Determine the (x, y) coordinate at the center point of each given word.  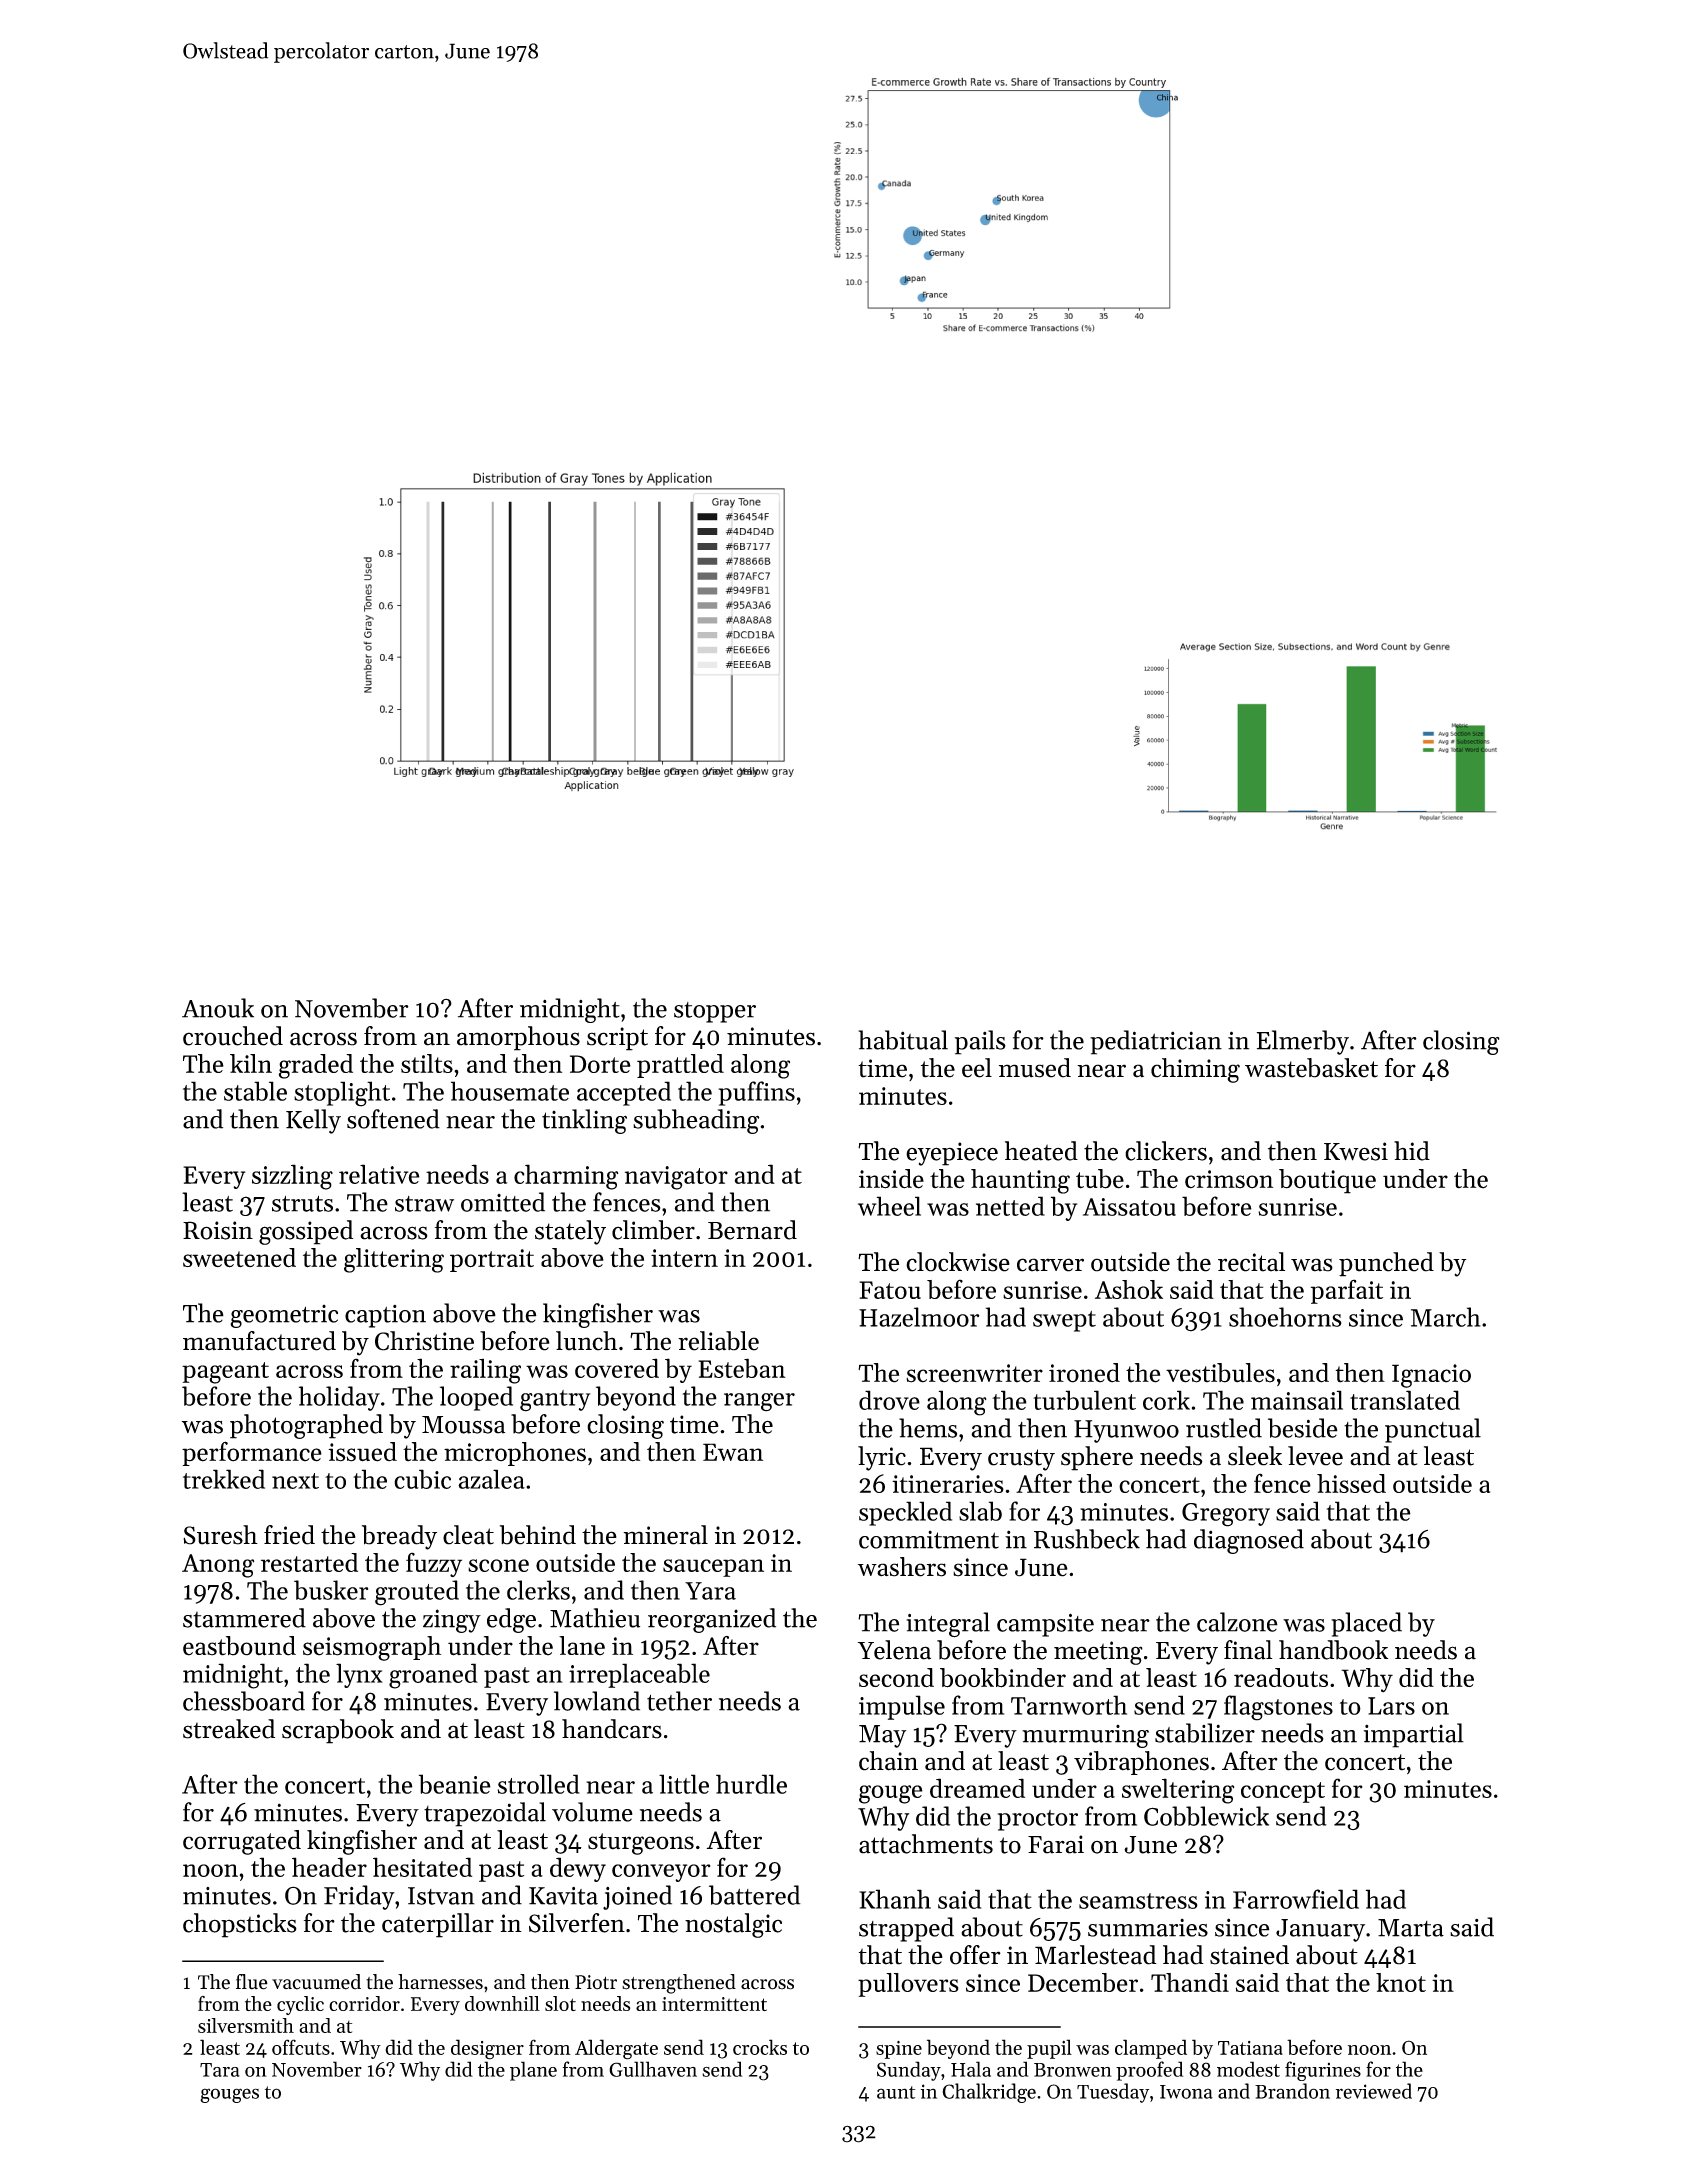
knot (1401, 1982)
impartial (1414, 1735)
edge (511, 1620)
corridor (364, 2003)
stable (255, 1091)
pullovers (908, 1985)
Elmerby (1303, 1042)
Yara (710, 1591)
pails (980, 1042)
